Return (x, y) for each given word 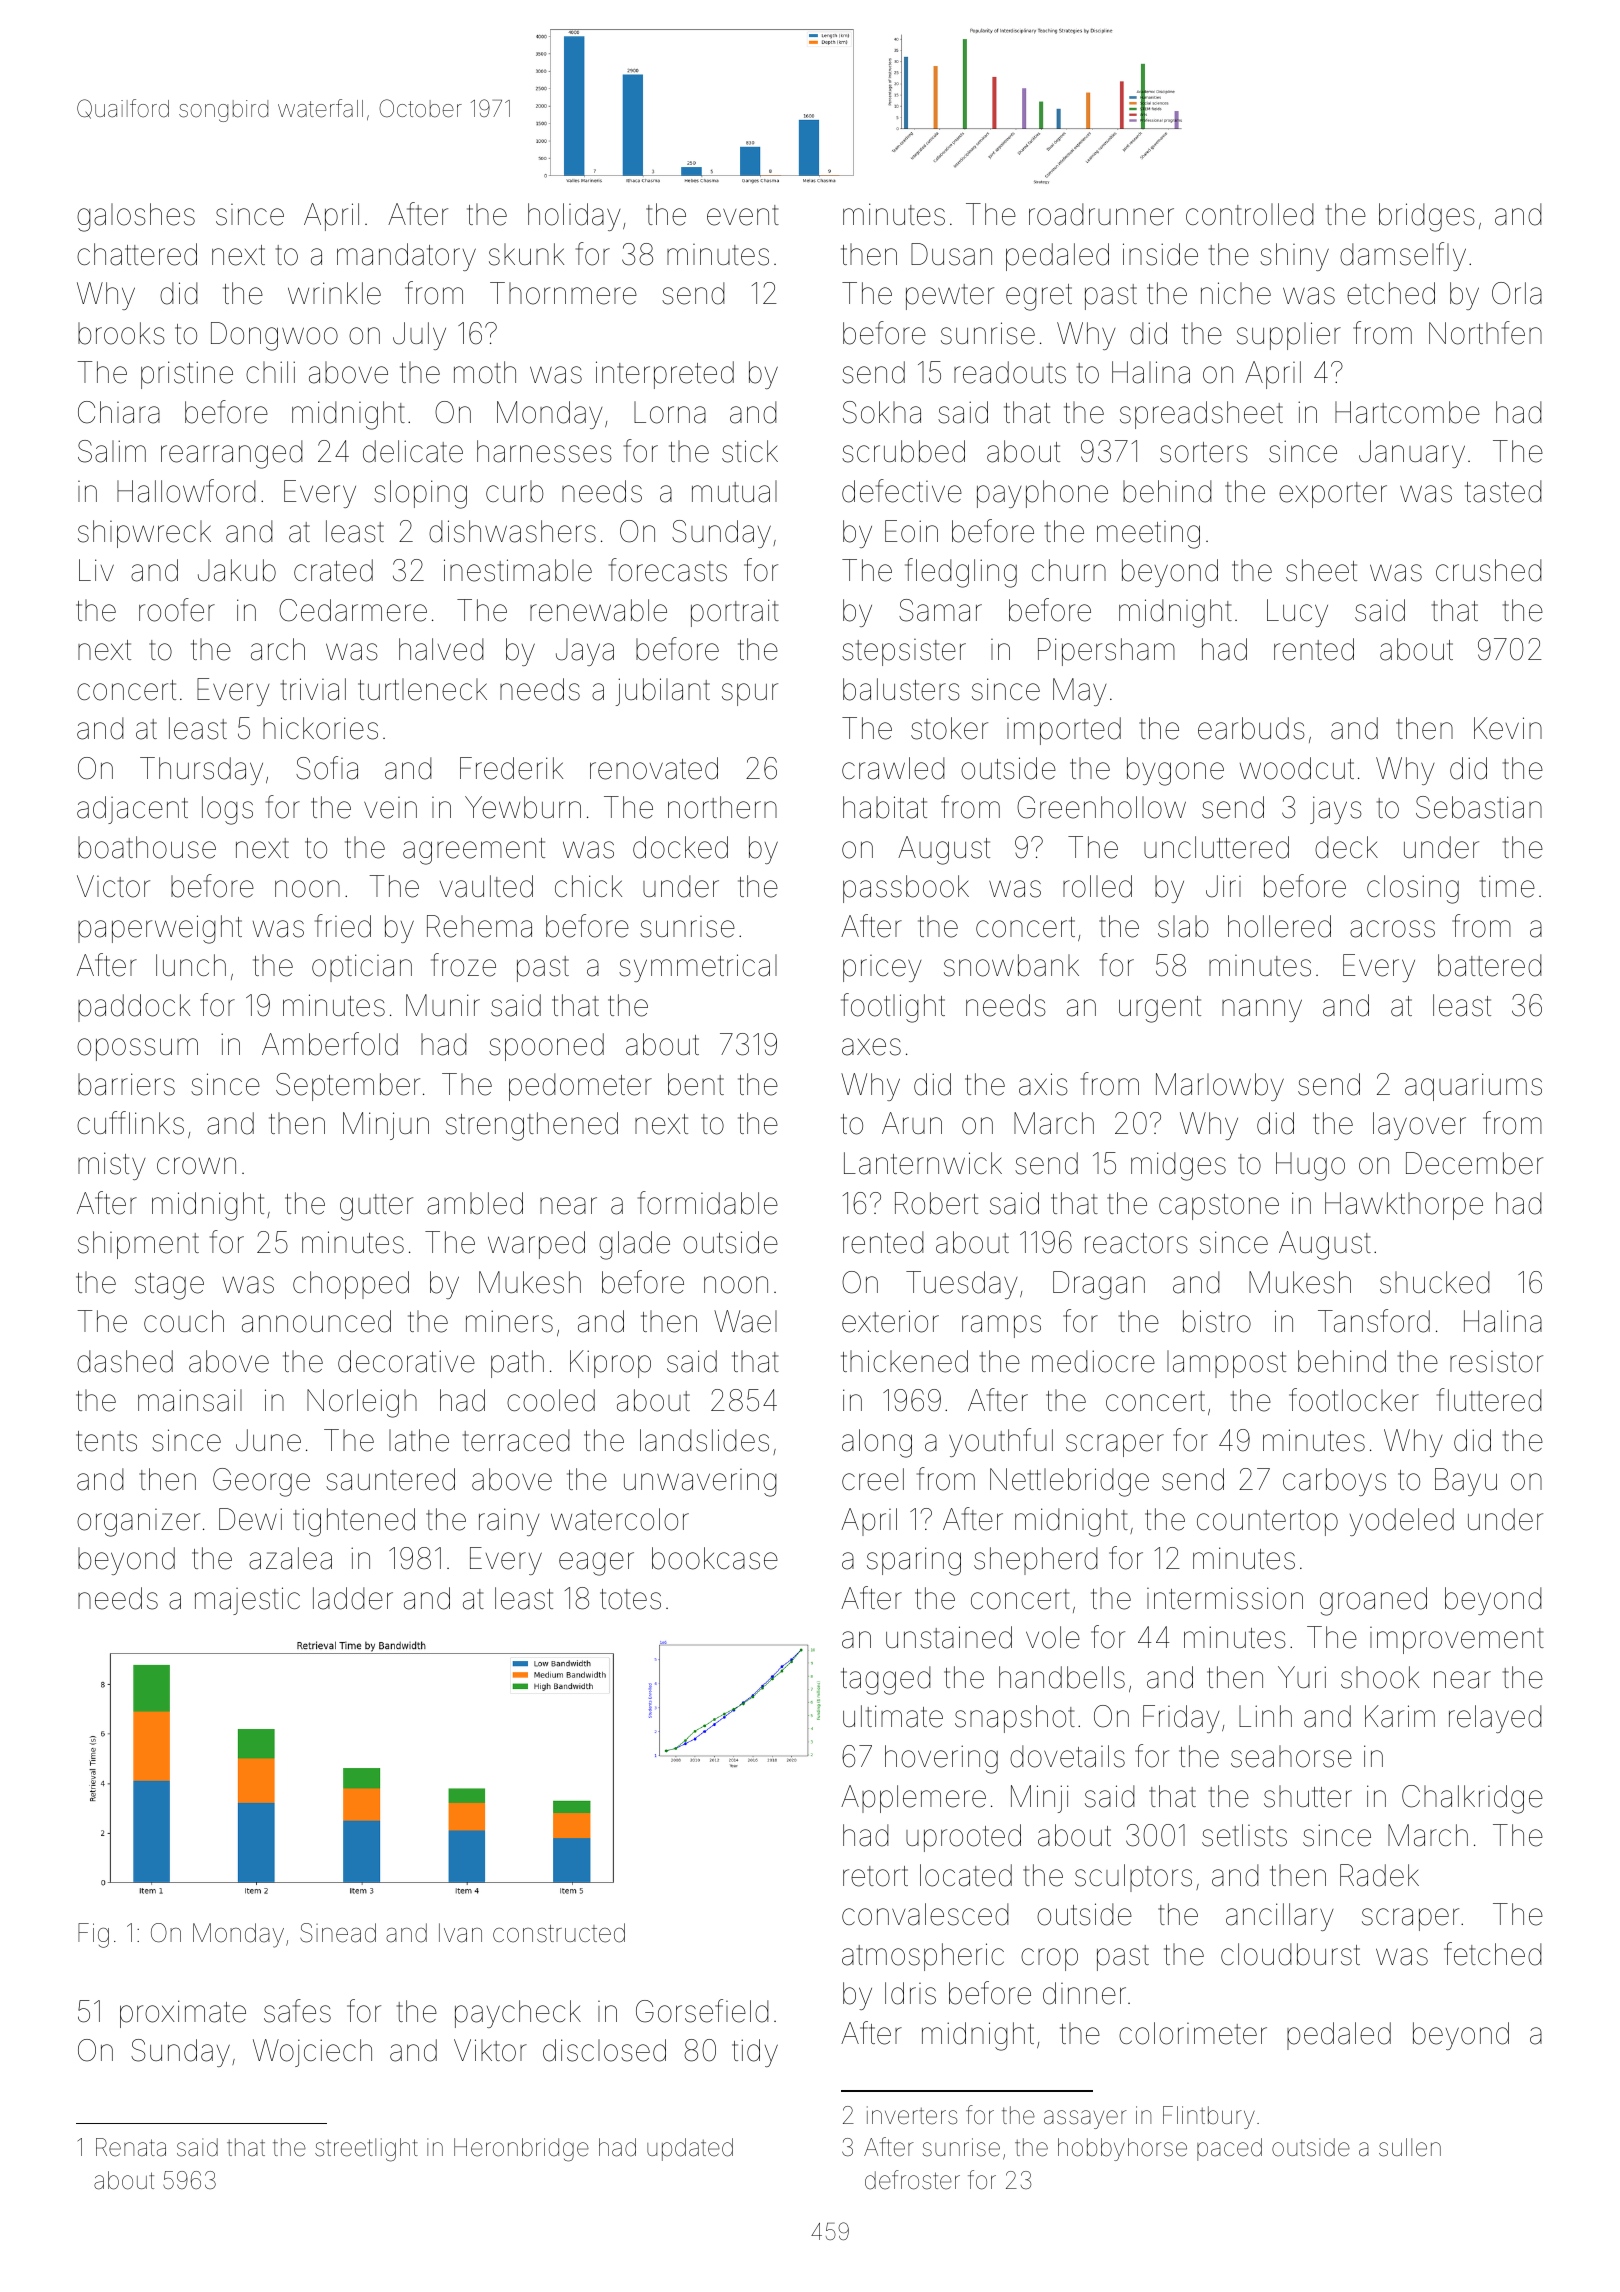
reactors (1136, 1243)
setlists (1244, 1835)
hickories (320, 728)
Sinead (338, 1933)
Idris (910, 1993)
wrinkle (334, 293)
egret (1039, 297)
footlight (893, 1008)
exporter (1333, 495)
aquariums (1473, 1087)
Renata (131, 2147)
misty (112, 1166)
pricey (882, 968)
